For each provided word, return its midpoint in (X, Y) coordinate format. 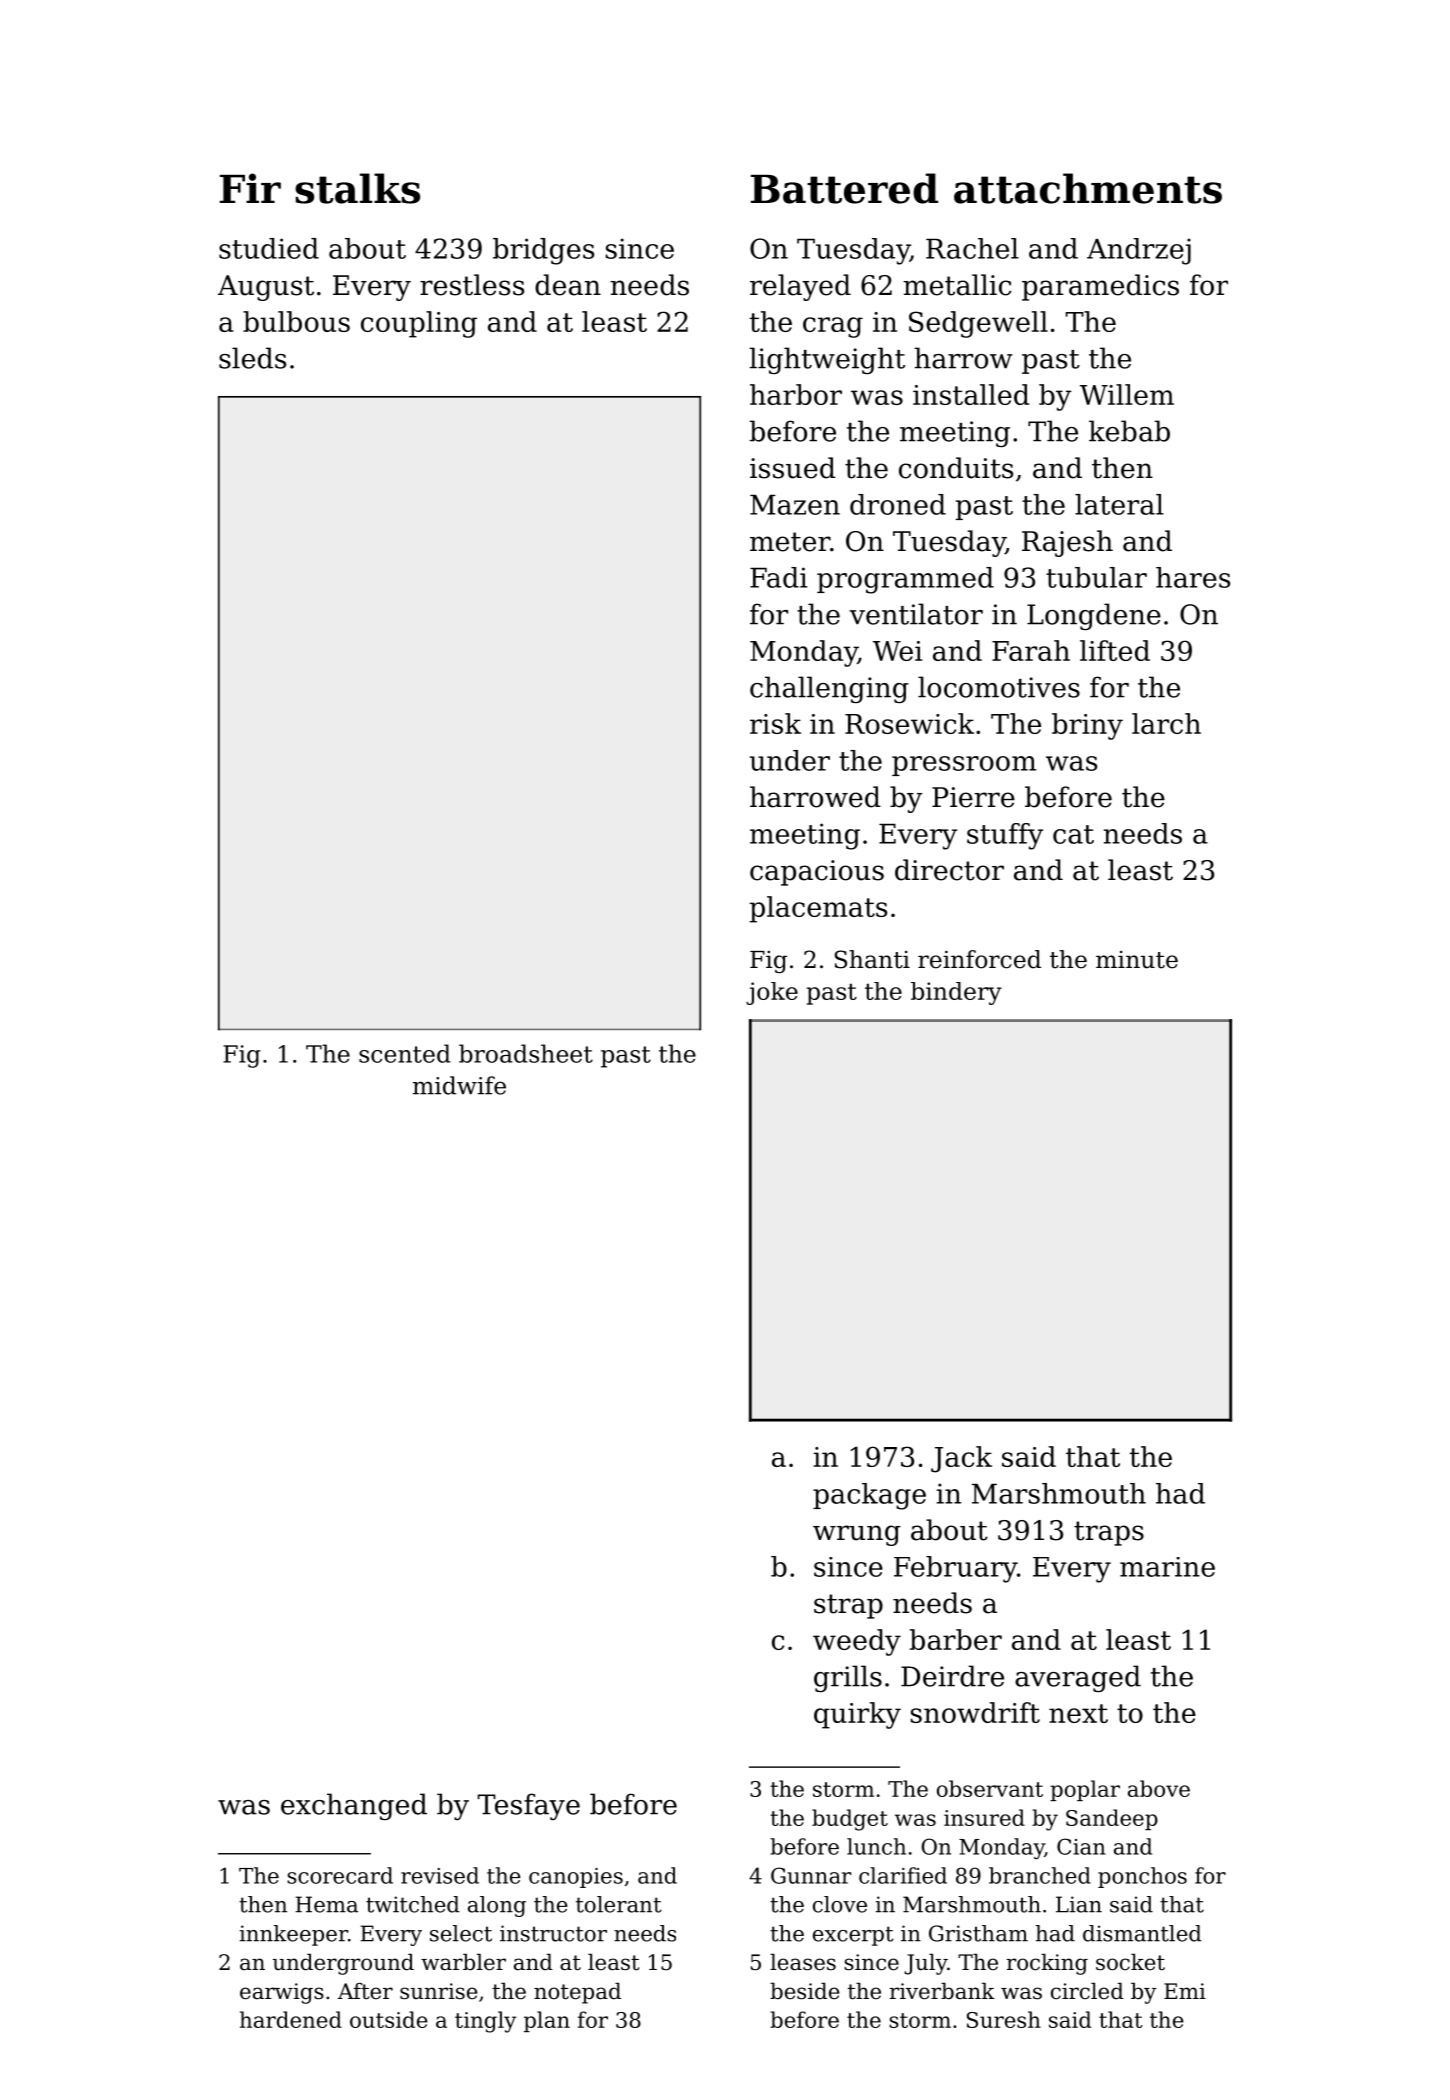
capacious (817, 873)
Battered (844, 188)
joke (772, 993)
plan (547, 2021)
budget (850, 1820)
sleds (252, 358)
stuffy (1005, 836)
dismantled (1142, 1933)
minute (1137, 960)
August (266, 288)
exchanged (354, 1806)
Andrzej (1139, 251)
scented (405, 1053)
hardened (291, 2019)
